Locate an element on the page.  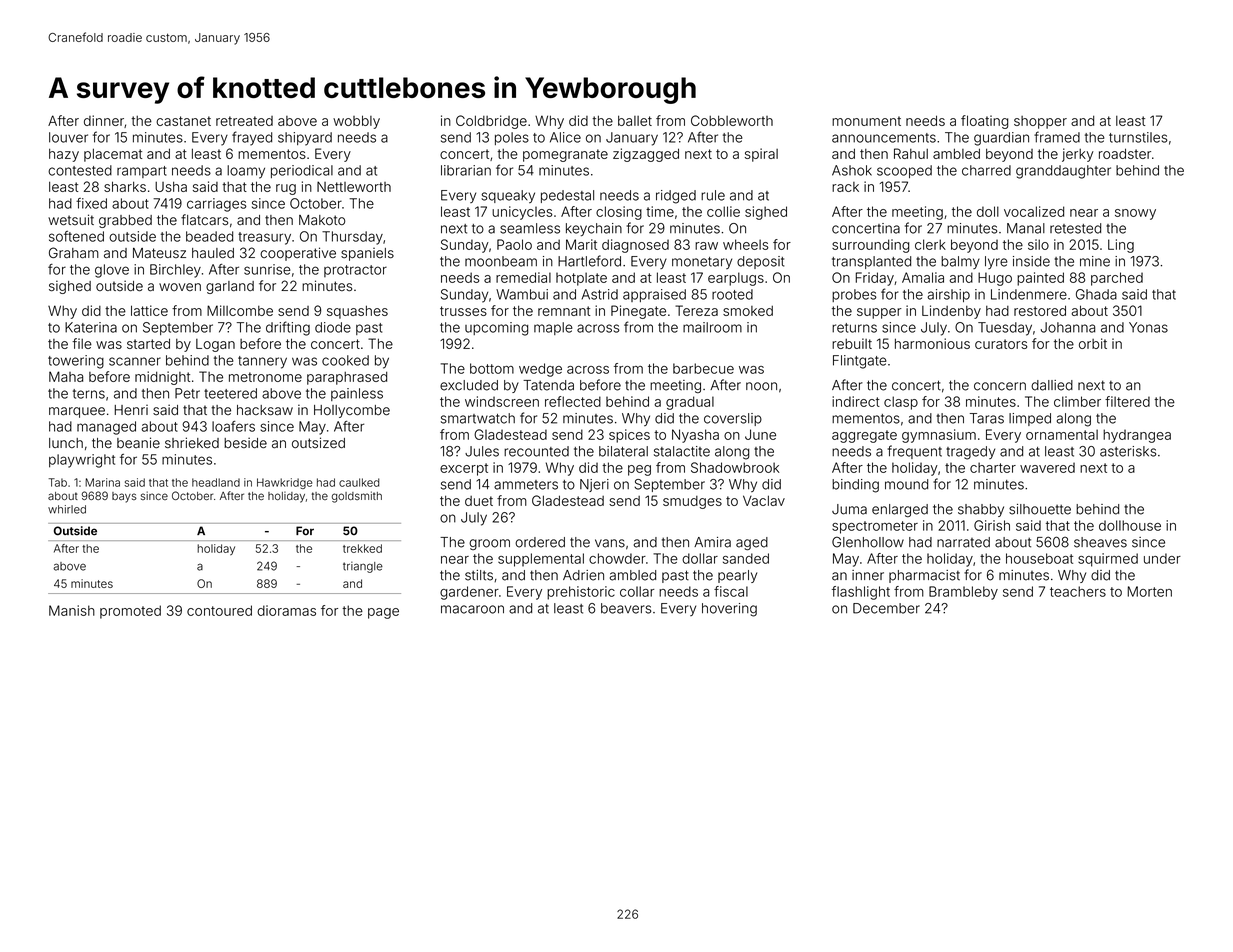
Nyasha is located at coordinates (695, 436).
